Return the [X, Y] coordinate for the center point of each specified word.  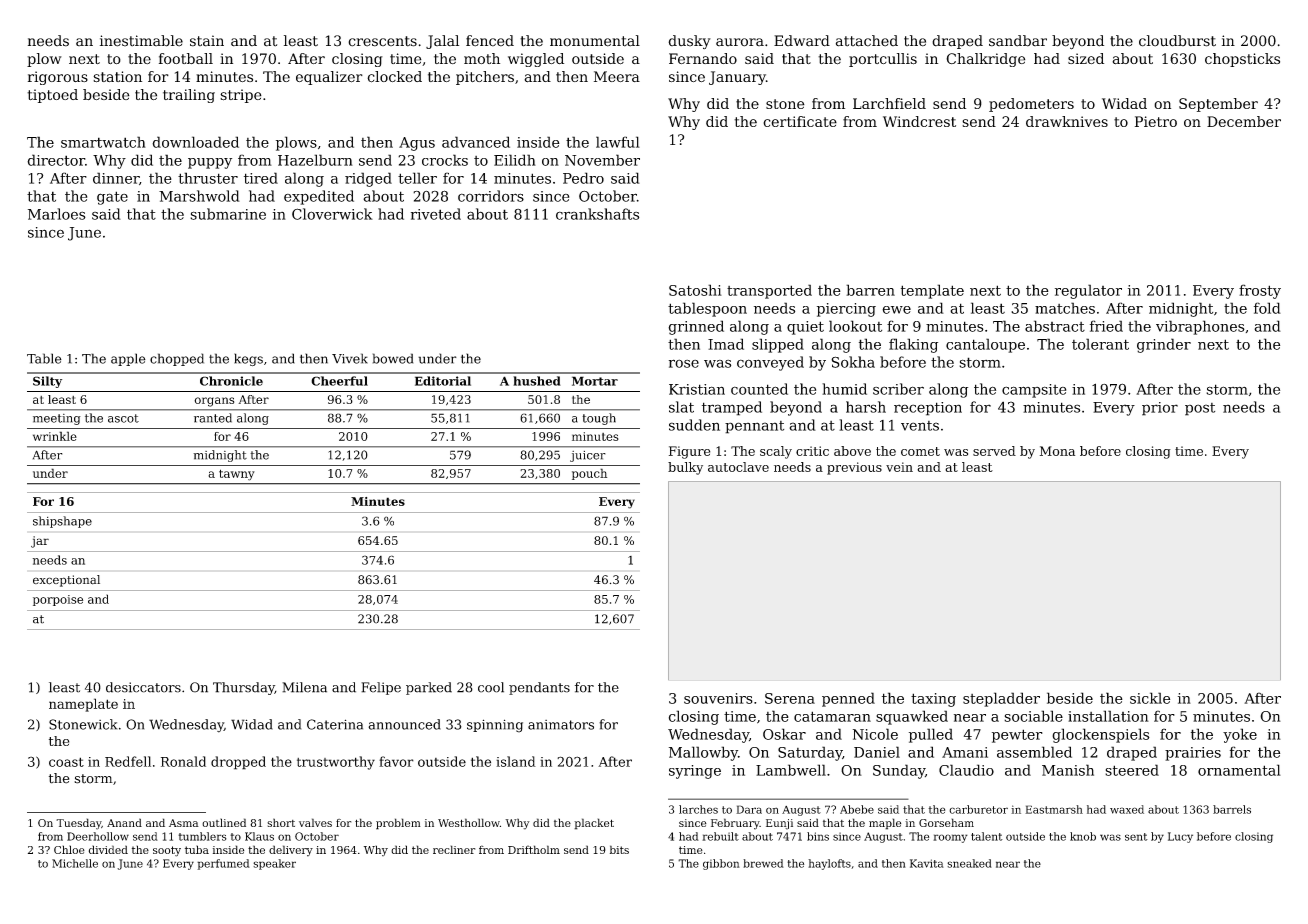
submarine [228, 214]
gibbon [721, 864]
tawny [237, 475]
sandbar [1018, 41]
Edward [802, 41]
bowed [393, 358]
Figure [689, 452]
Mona [1057, 451]
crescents [382, 41]
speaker [274, 864]
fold [1267, 308]
